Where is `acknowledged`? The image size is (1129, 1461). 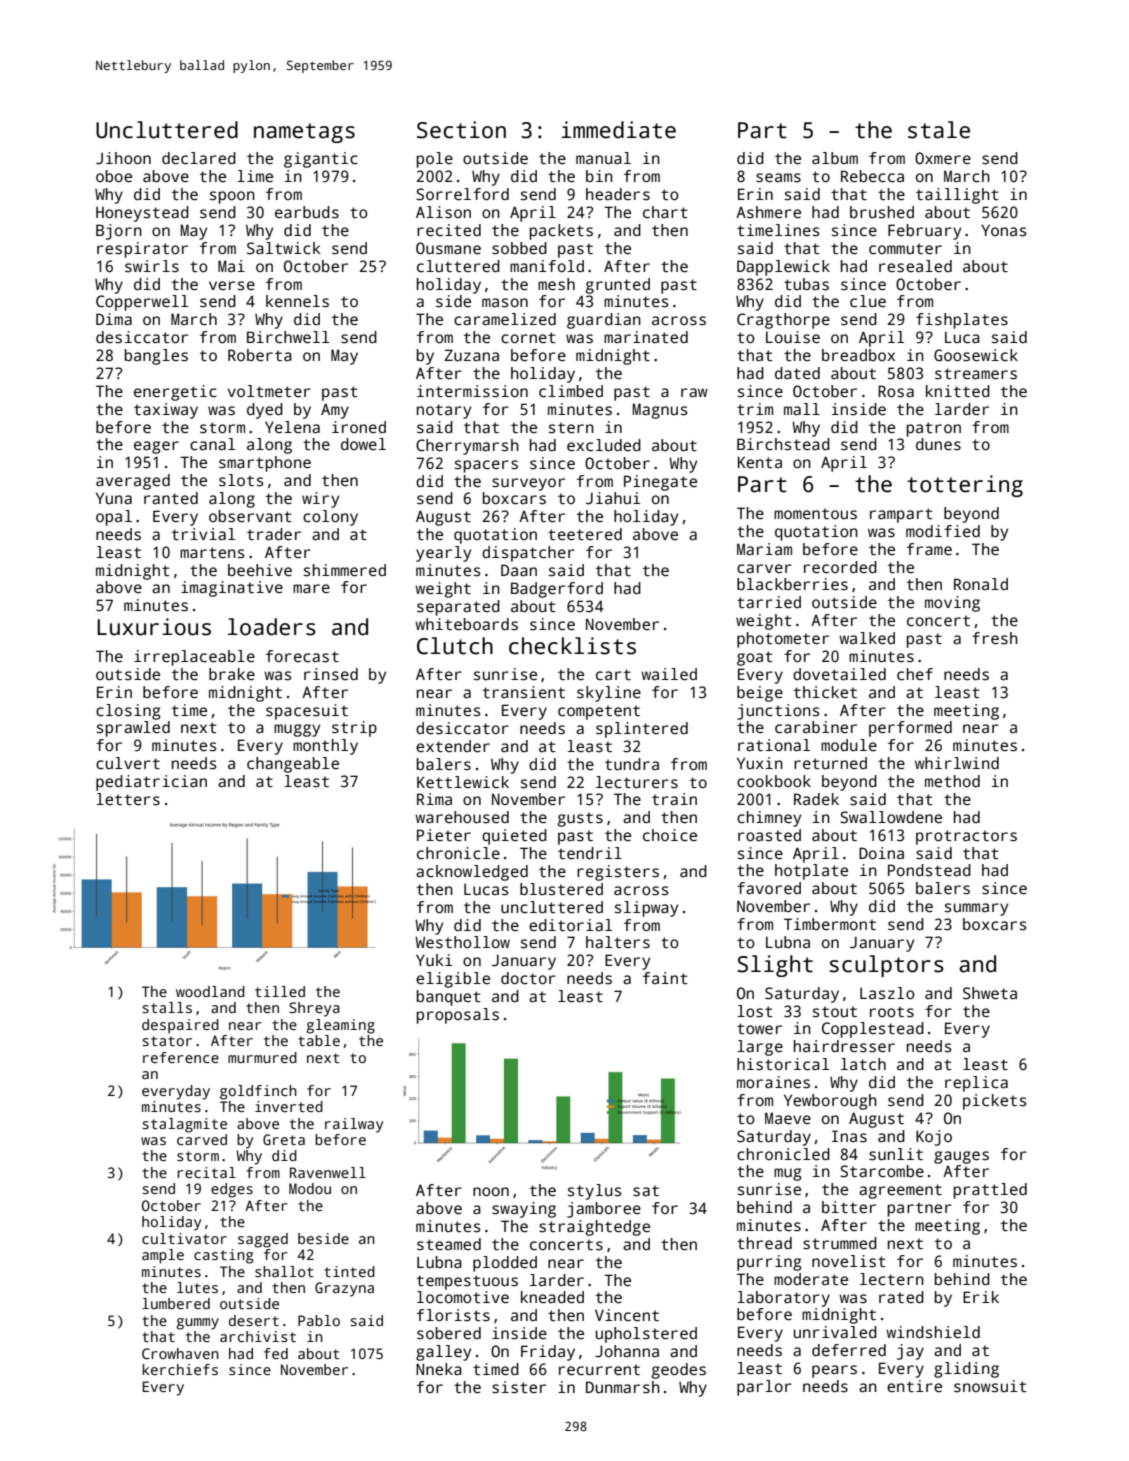
acknowledged is located at coordinates (472, 873).
